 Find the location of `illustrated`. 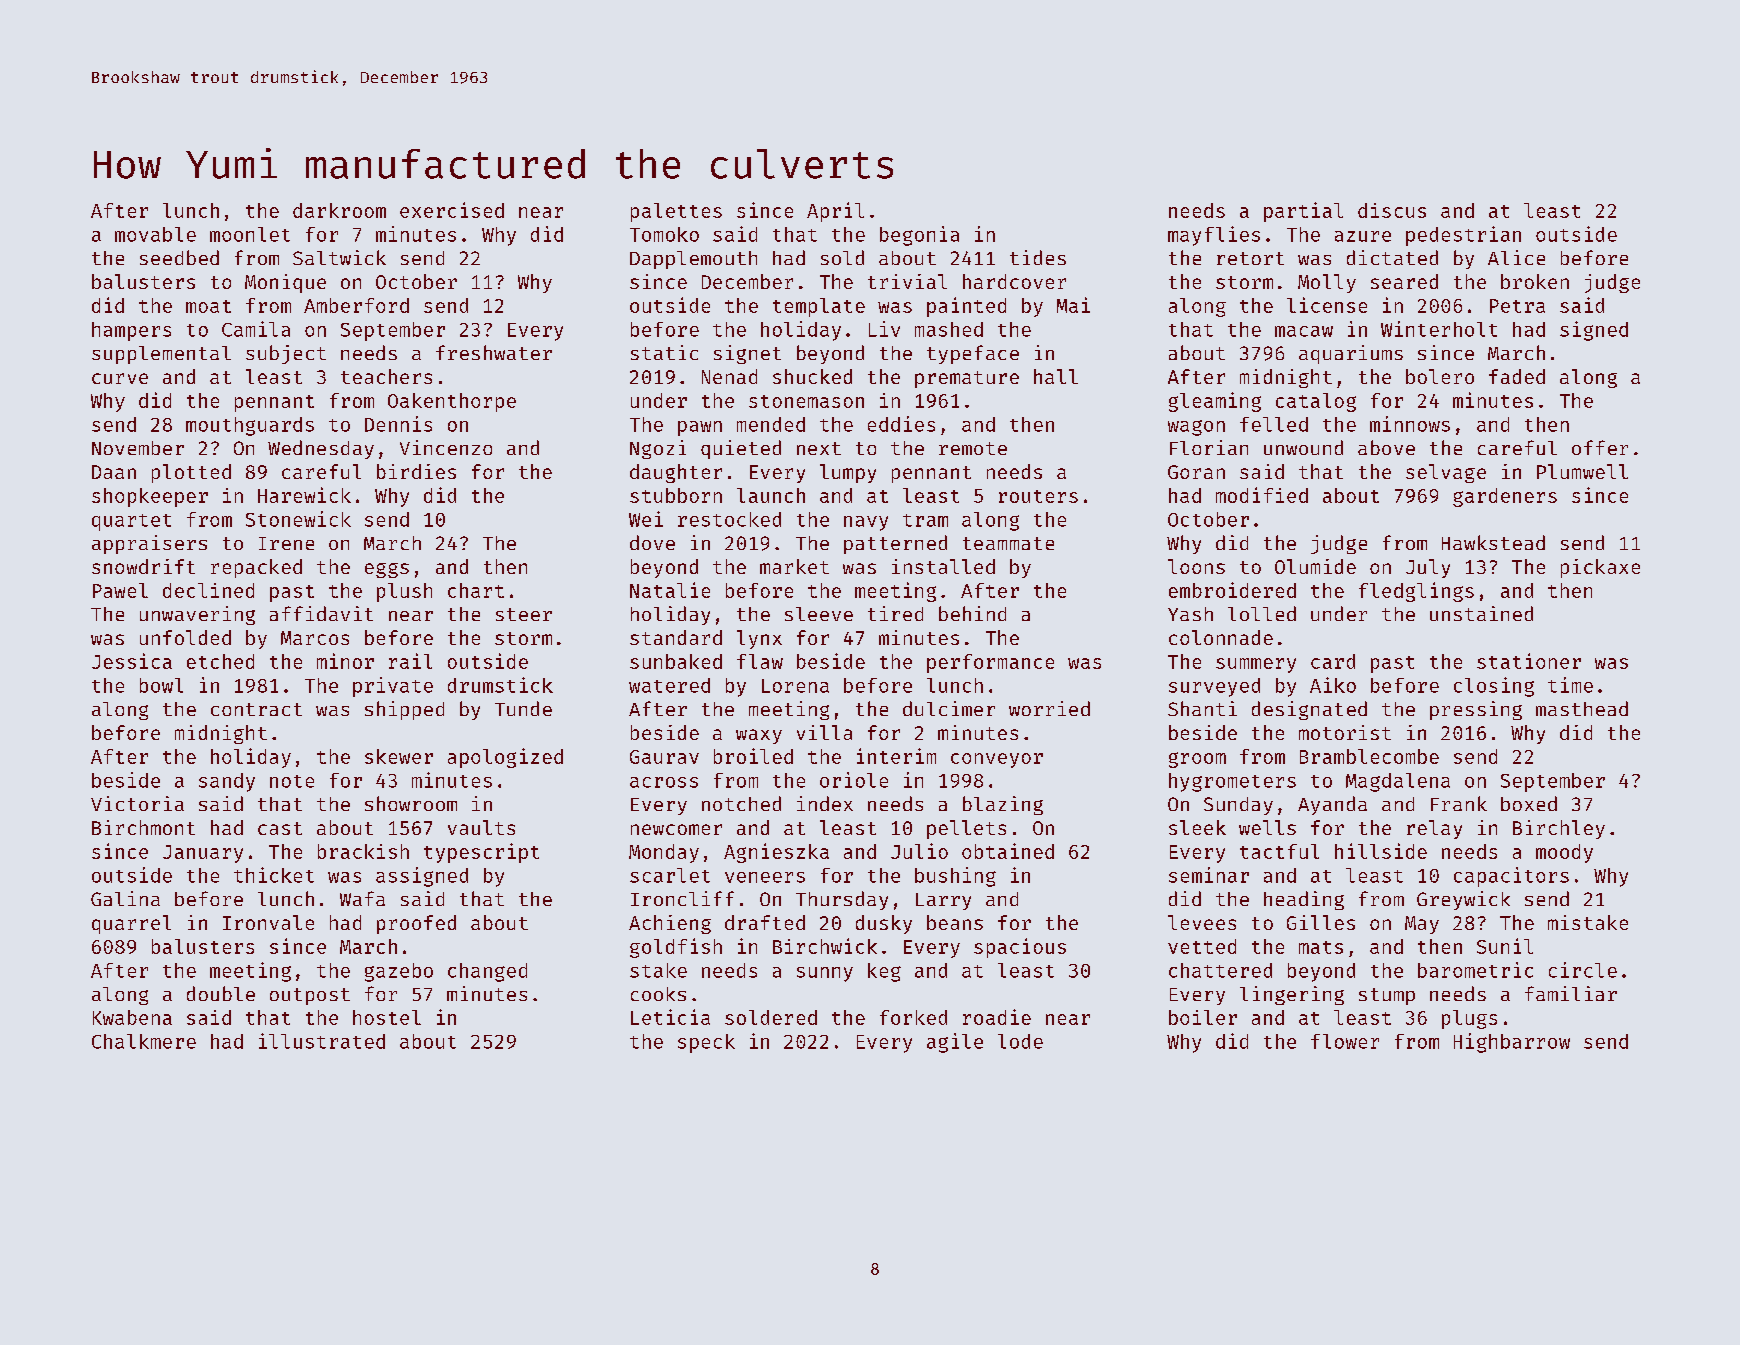

illustrated is located at coordinates (322, 1041).
